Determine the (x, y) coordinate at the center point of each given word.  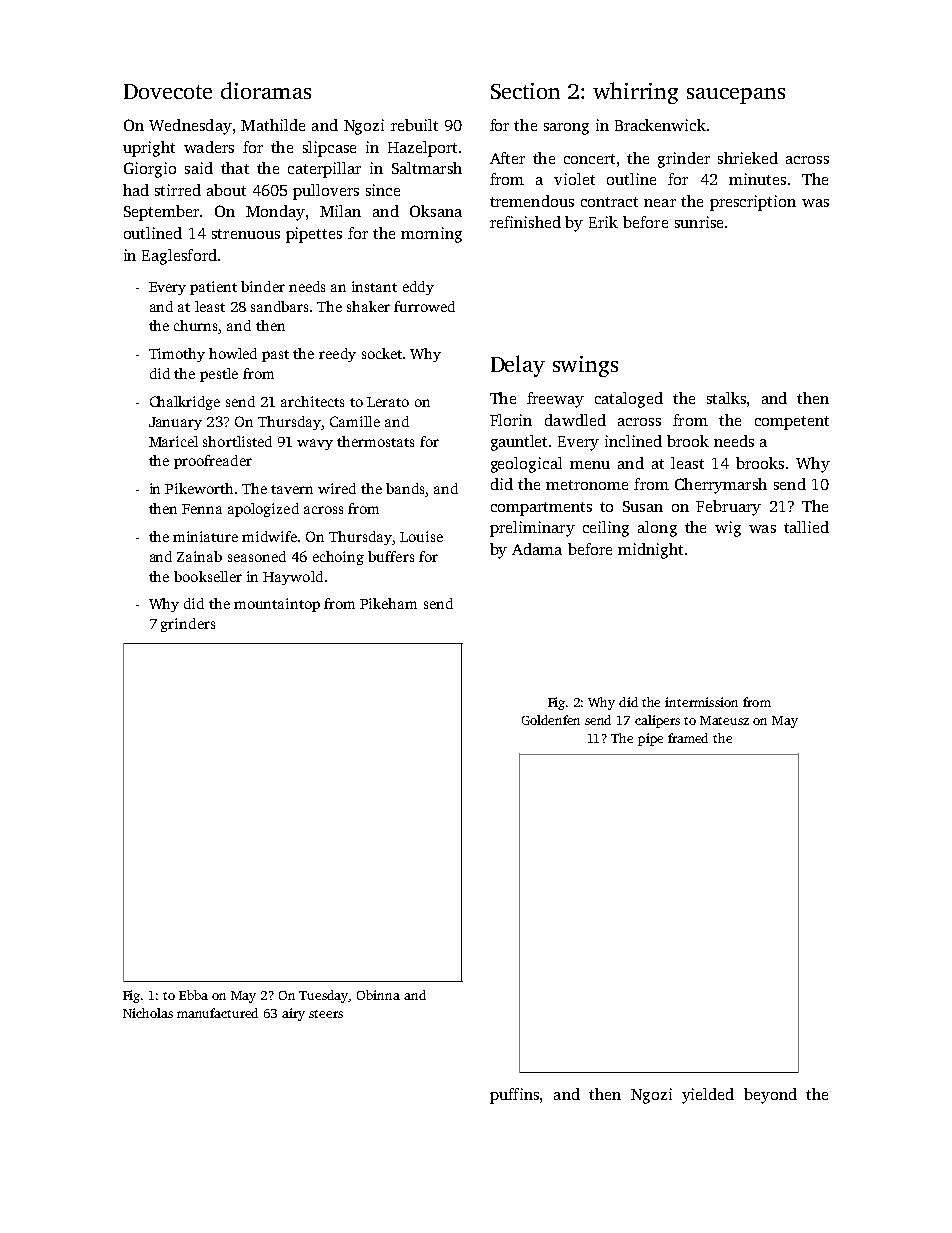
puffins (514, 1096)
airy (293, 1014)
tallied (806, 527)
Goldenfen (551, 720)
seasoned (257, 556)
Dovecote (168, 91)
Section (525, 91)
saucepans (736, 96)
